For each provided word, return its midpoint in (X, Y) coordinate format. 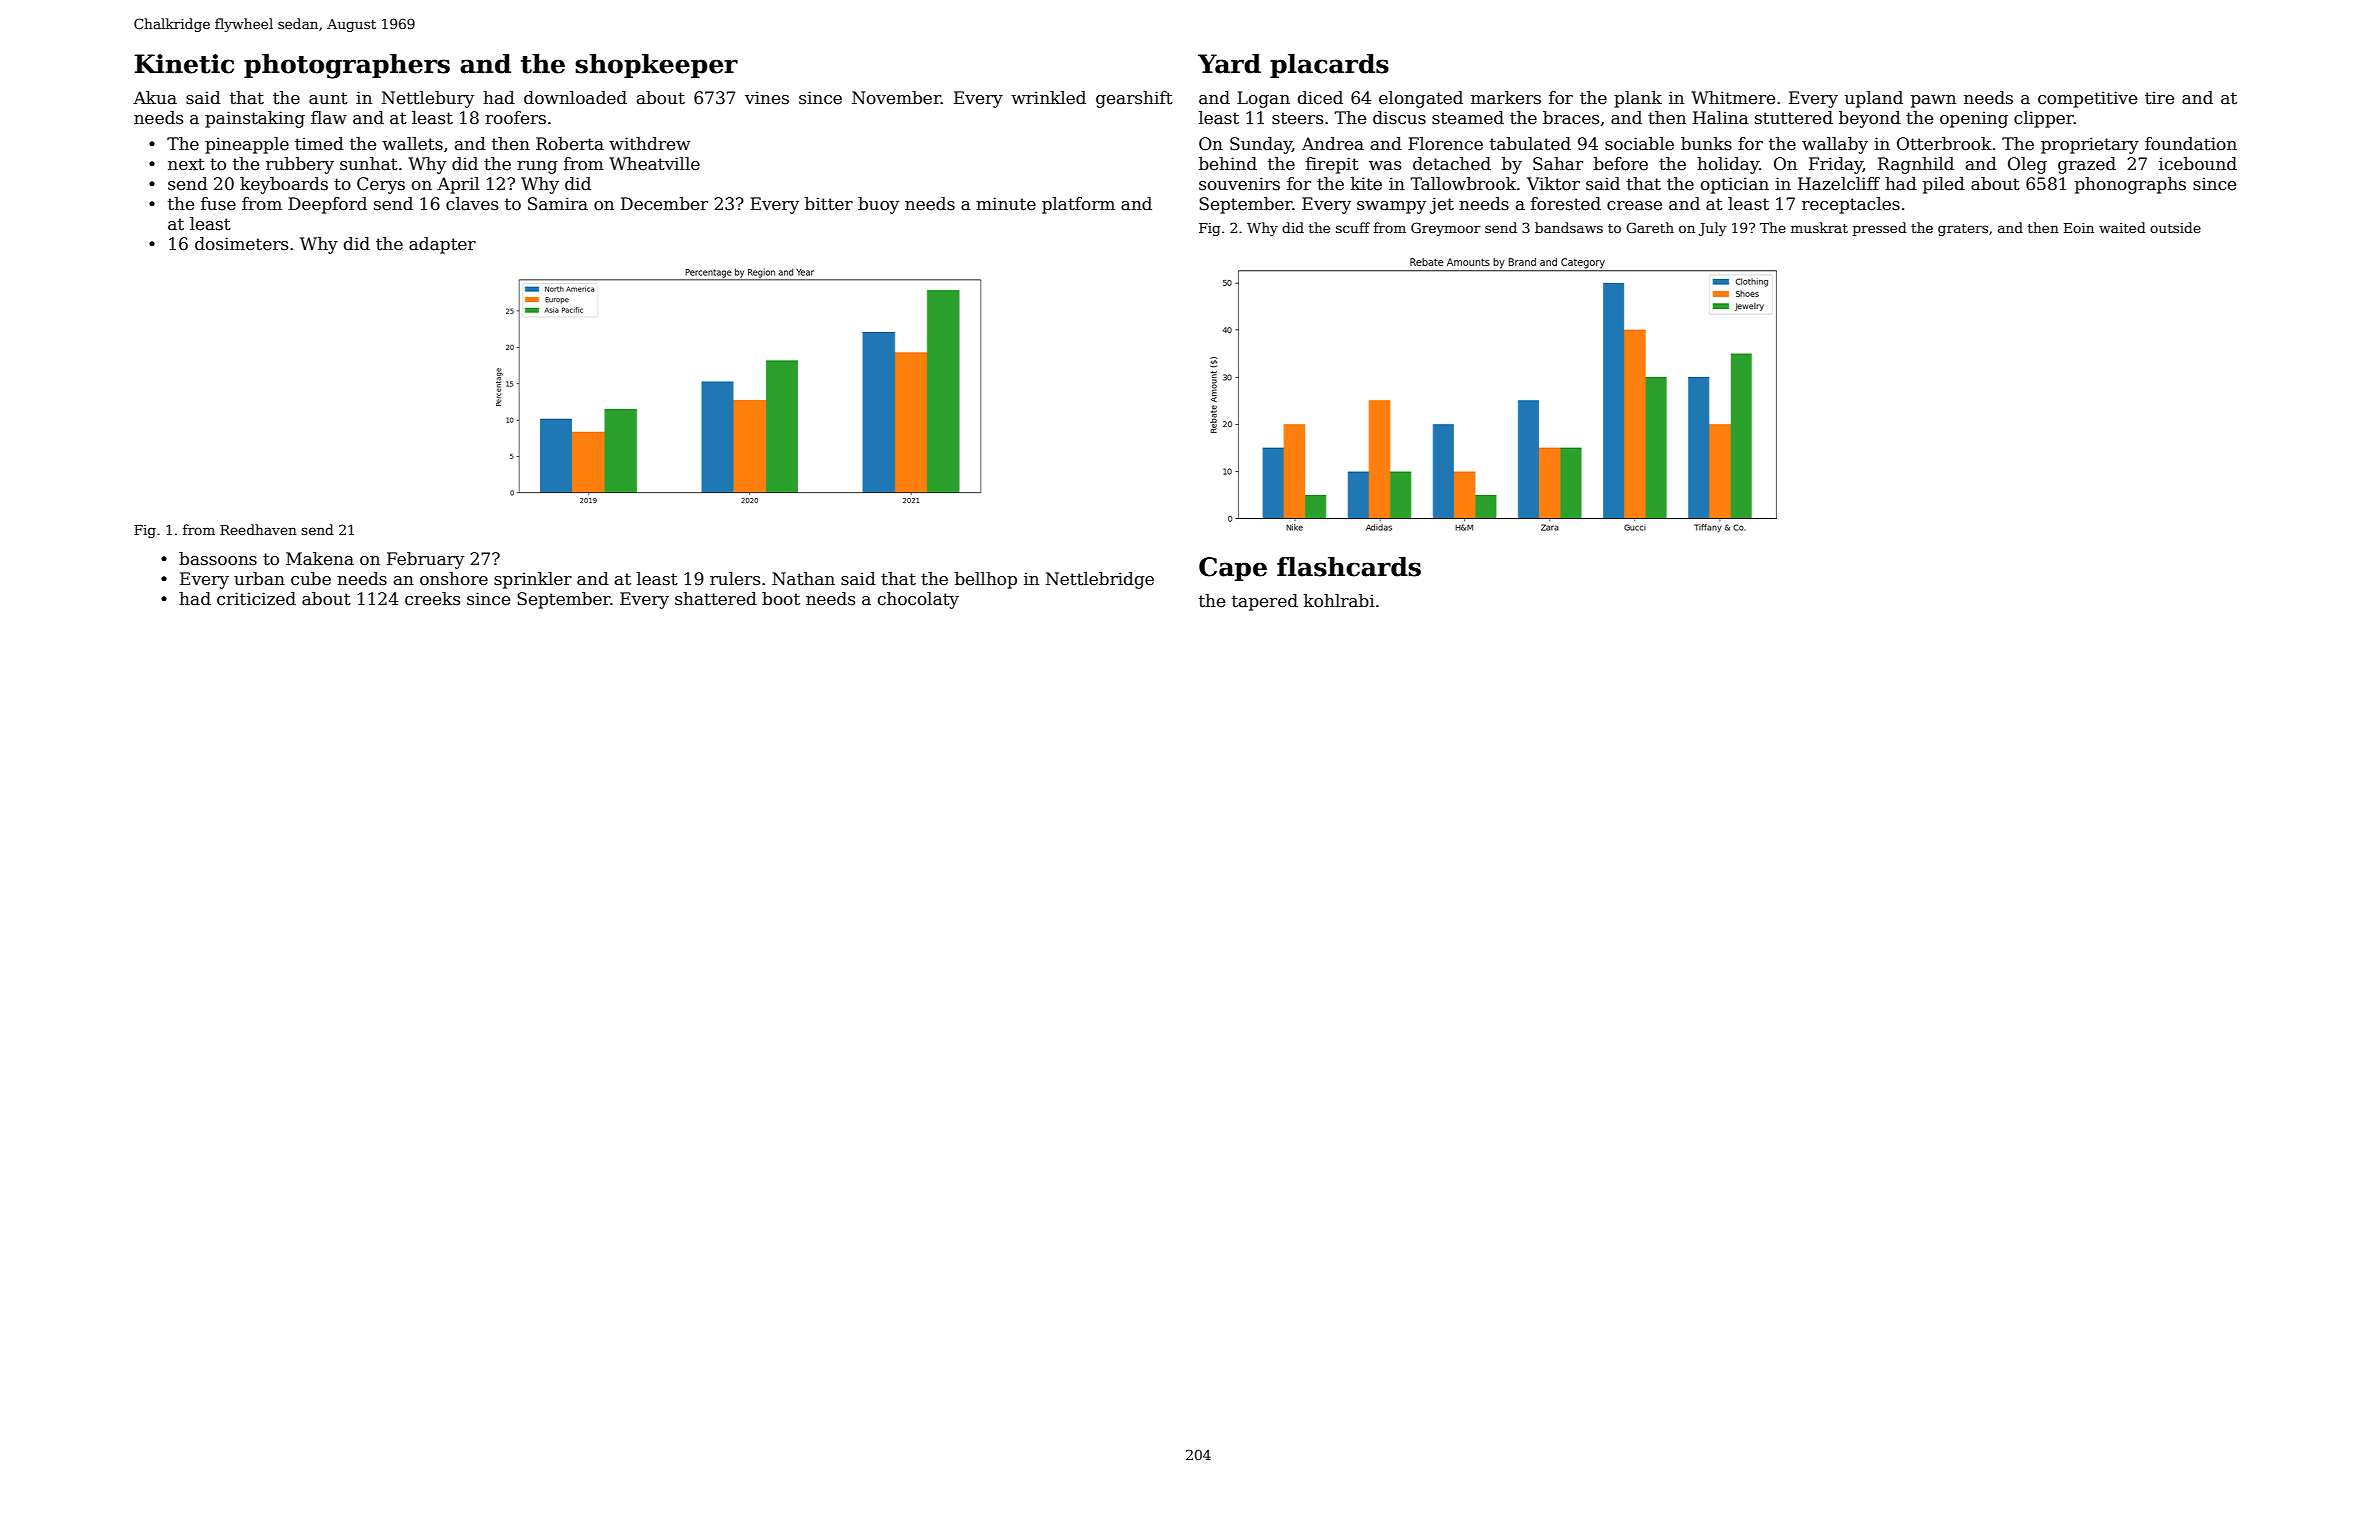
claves (472, 204)
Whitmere (1733, 98)
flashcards (1349, 567)
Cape (1233, 569)
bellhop (986, 580)
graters (1963, 230)
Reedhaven (258, 529)
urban (259, 579)
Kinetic (184, 64)
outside (2175, 227)
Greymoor (1446, 229)
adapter (442, 245)
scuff (1353, 227)
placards (1329, 66)
